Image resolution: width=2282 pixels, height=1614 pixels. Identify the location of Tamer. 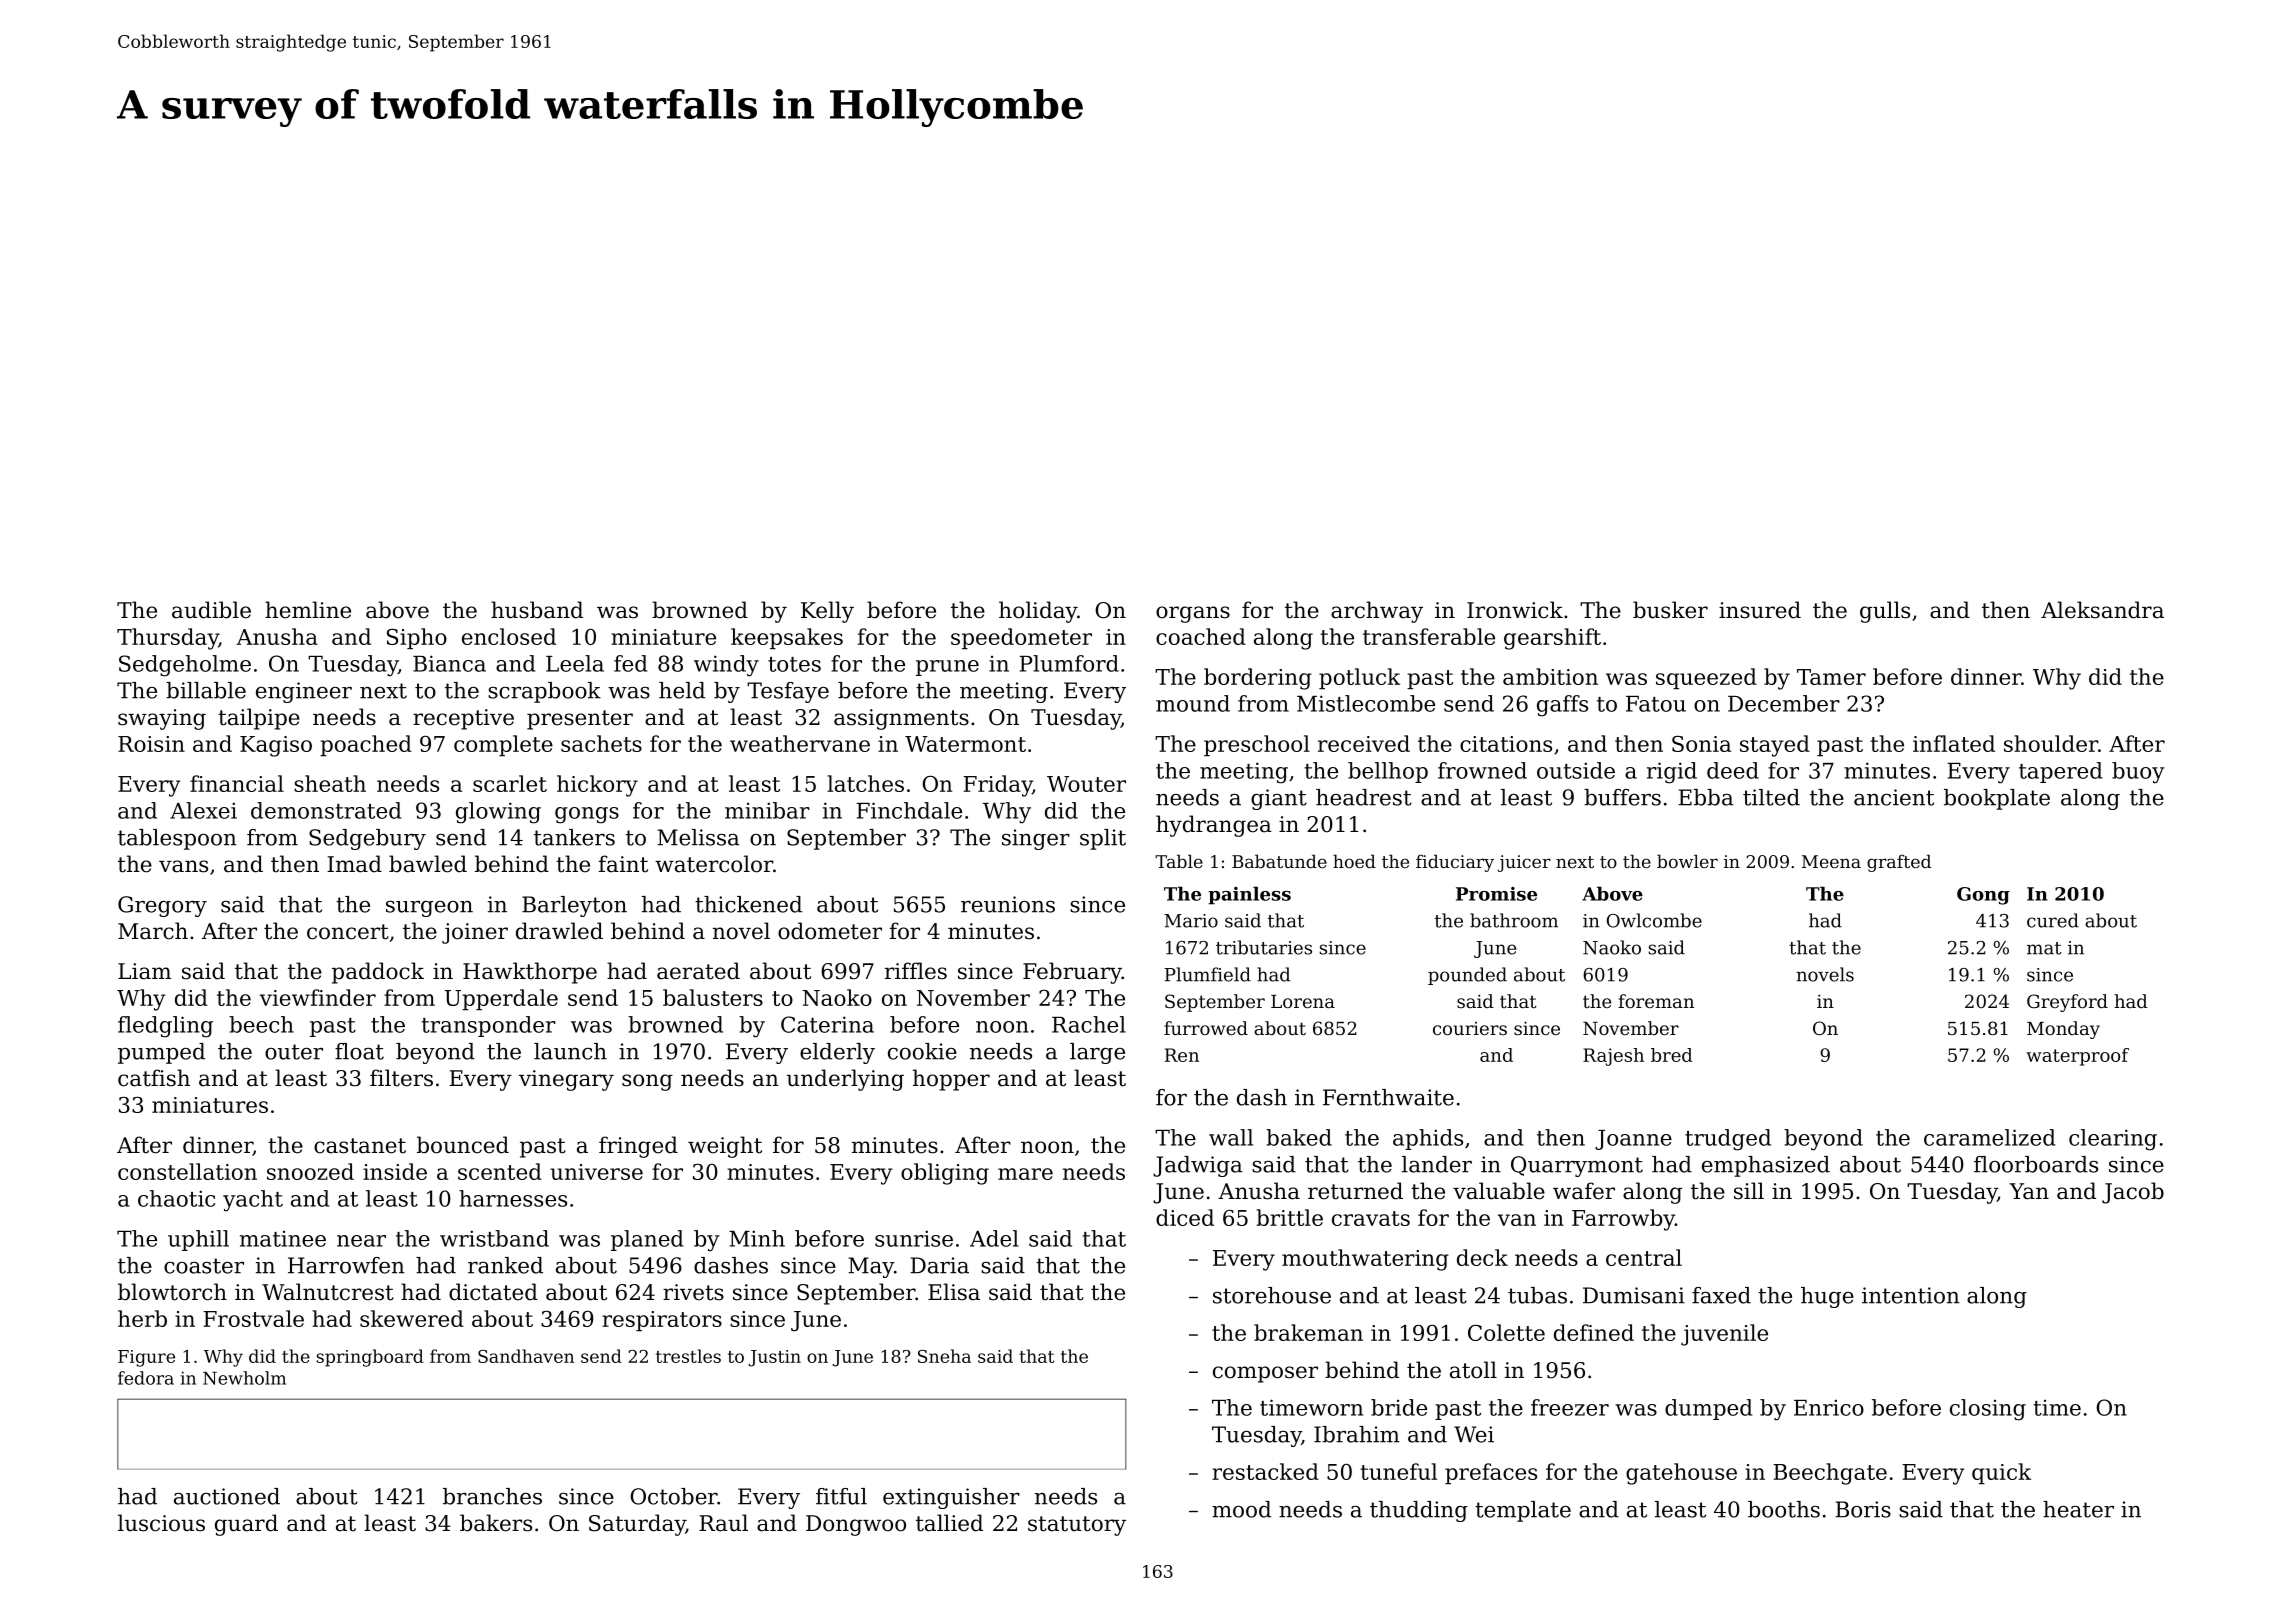
(1831, 677).
